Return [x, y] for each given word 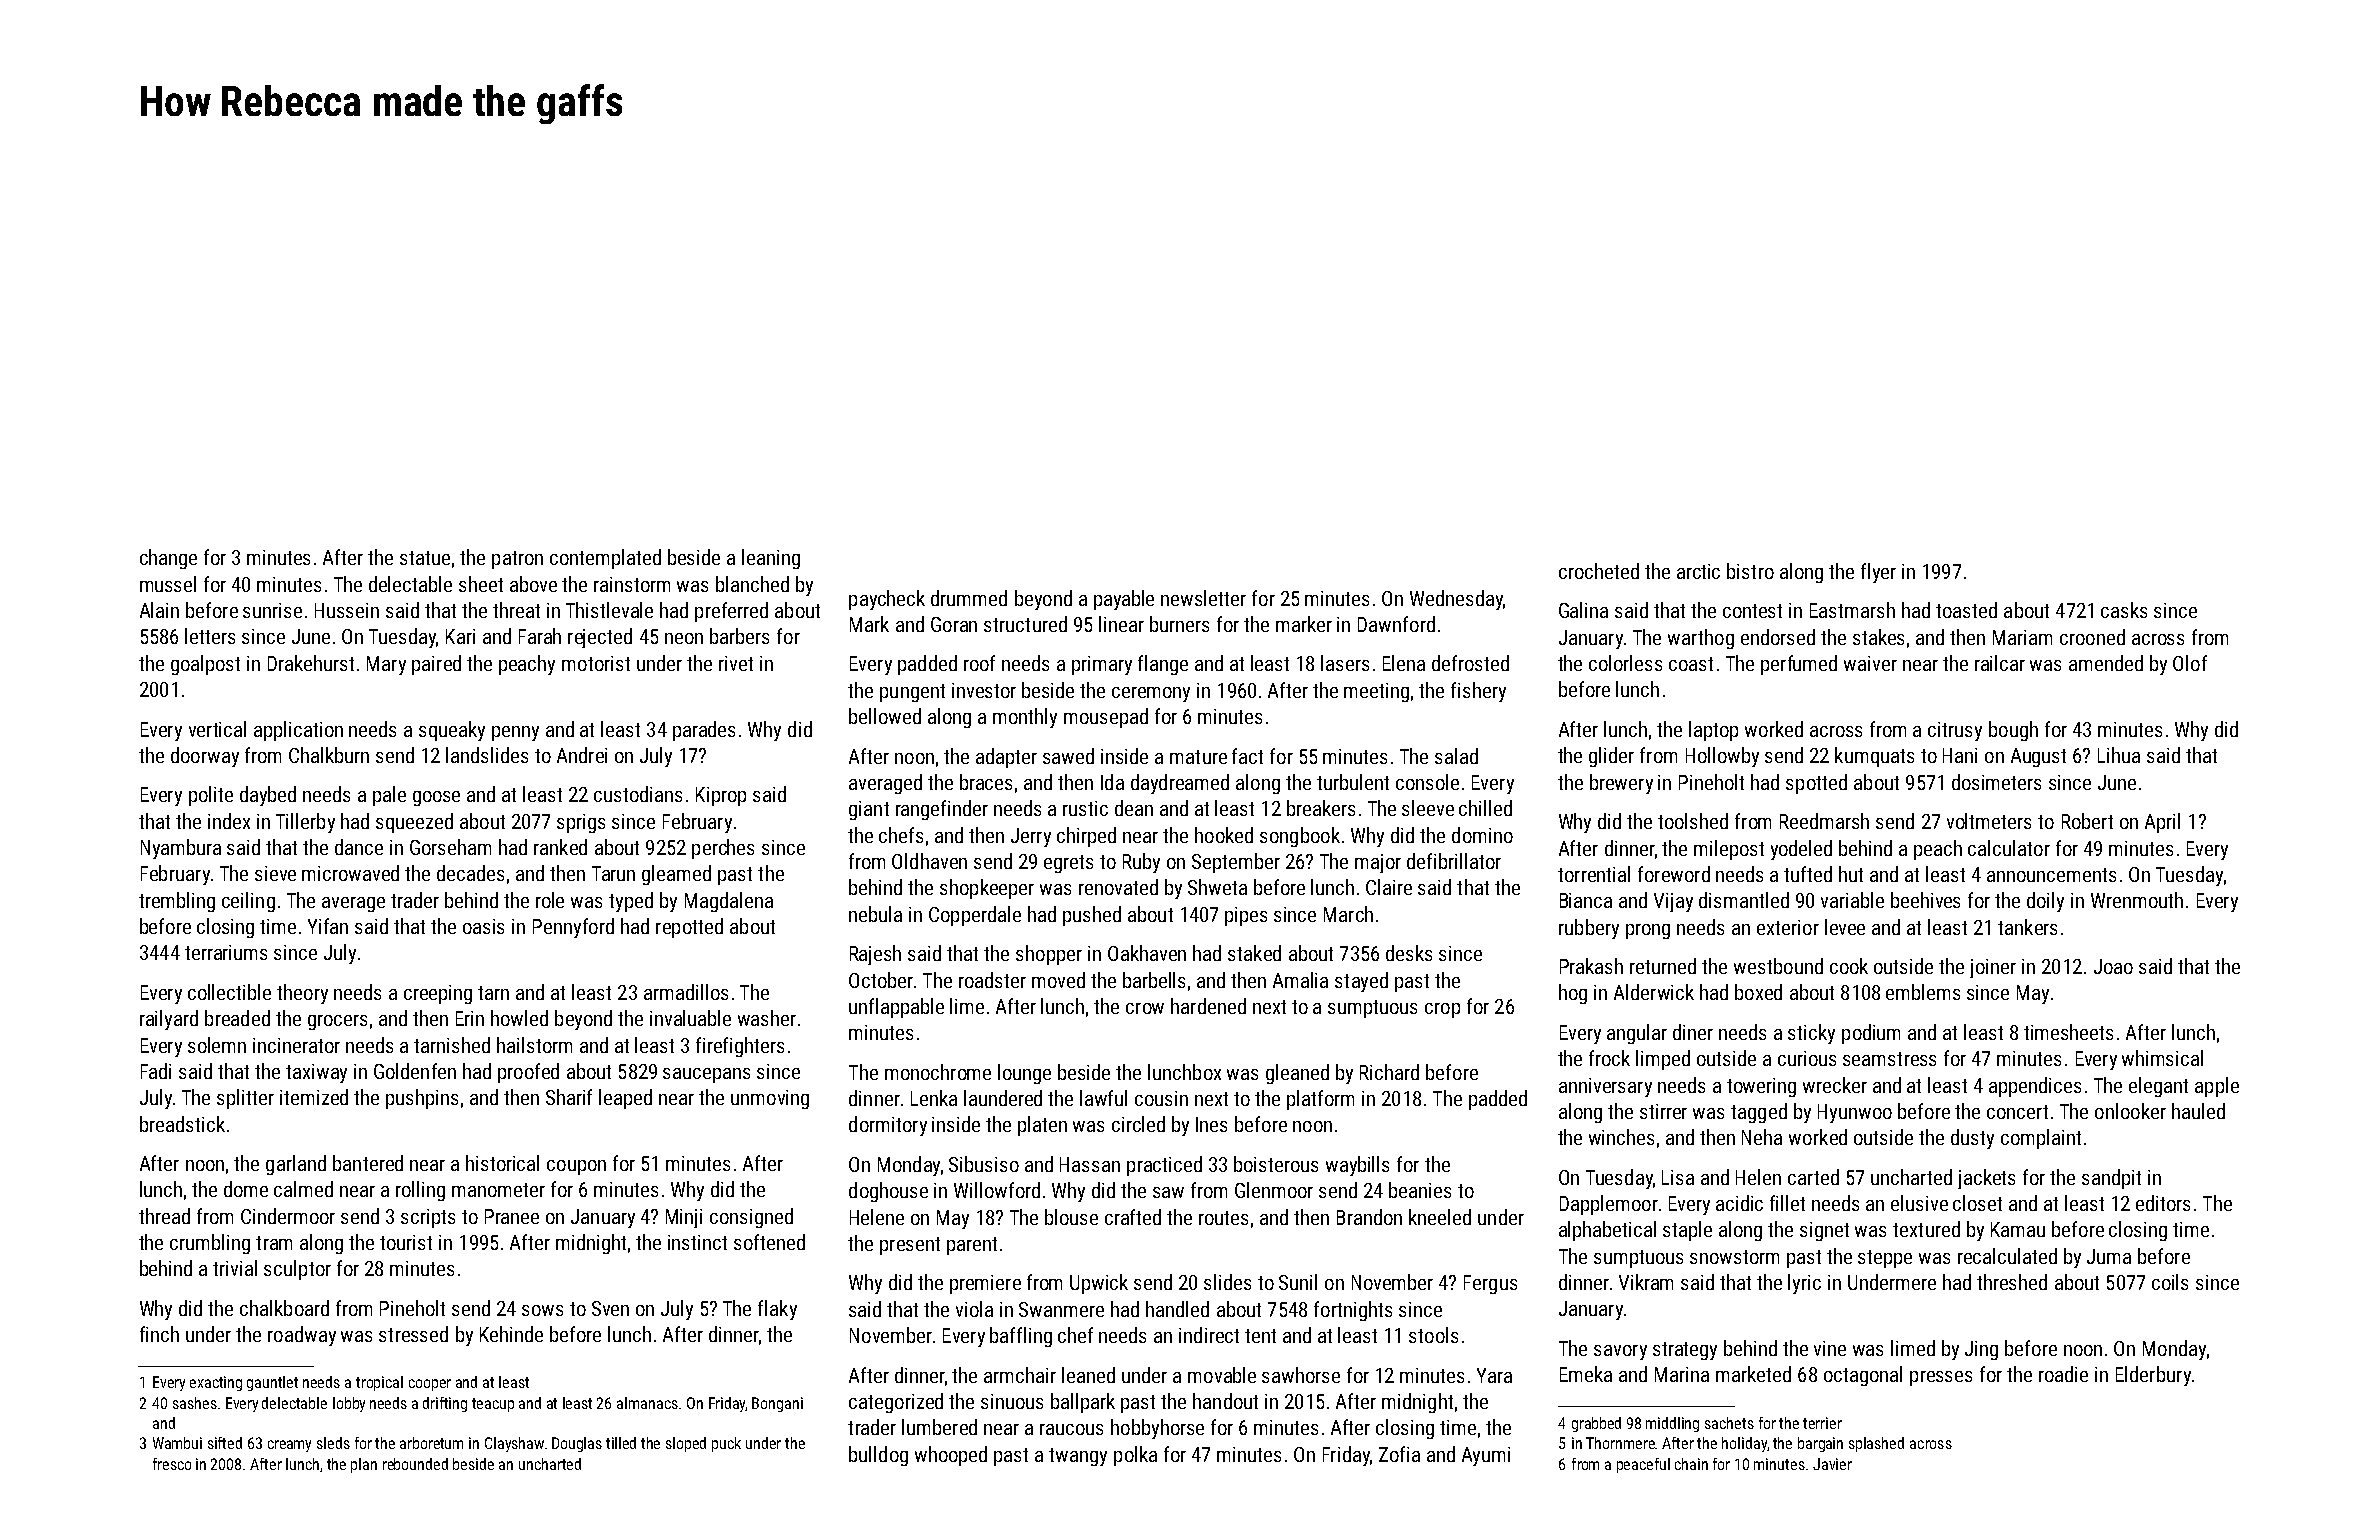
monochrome [938, 1072]
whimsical [2162, 1058]
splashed [1876, 1444]
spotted [1816, 784]
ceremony [1151, 694]
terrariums [226, 952]
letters [210, 636]
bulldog [878, 1456]
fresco [172, 1464]
